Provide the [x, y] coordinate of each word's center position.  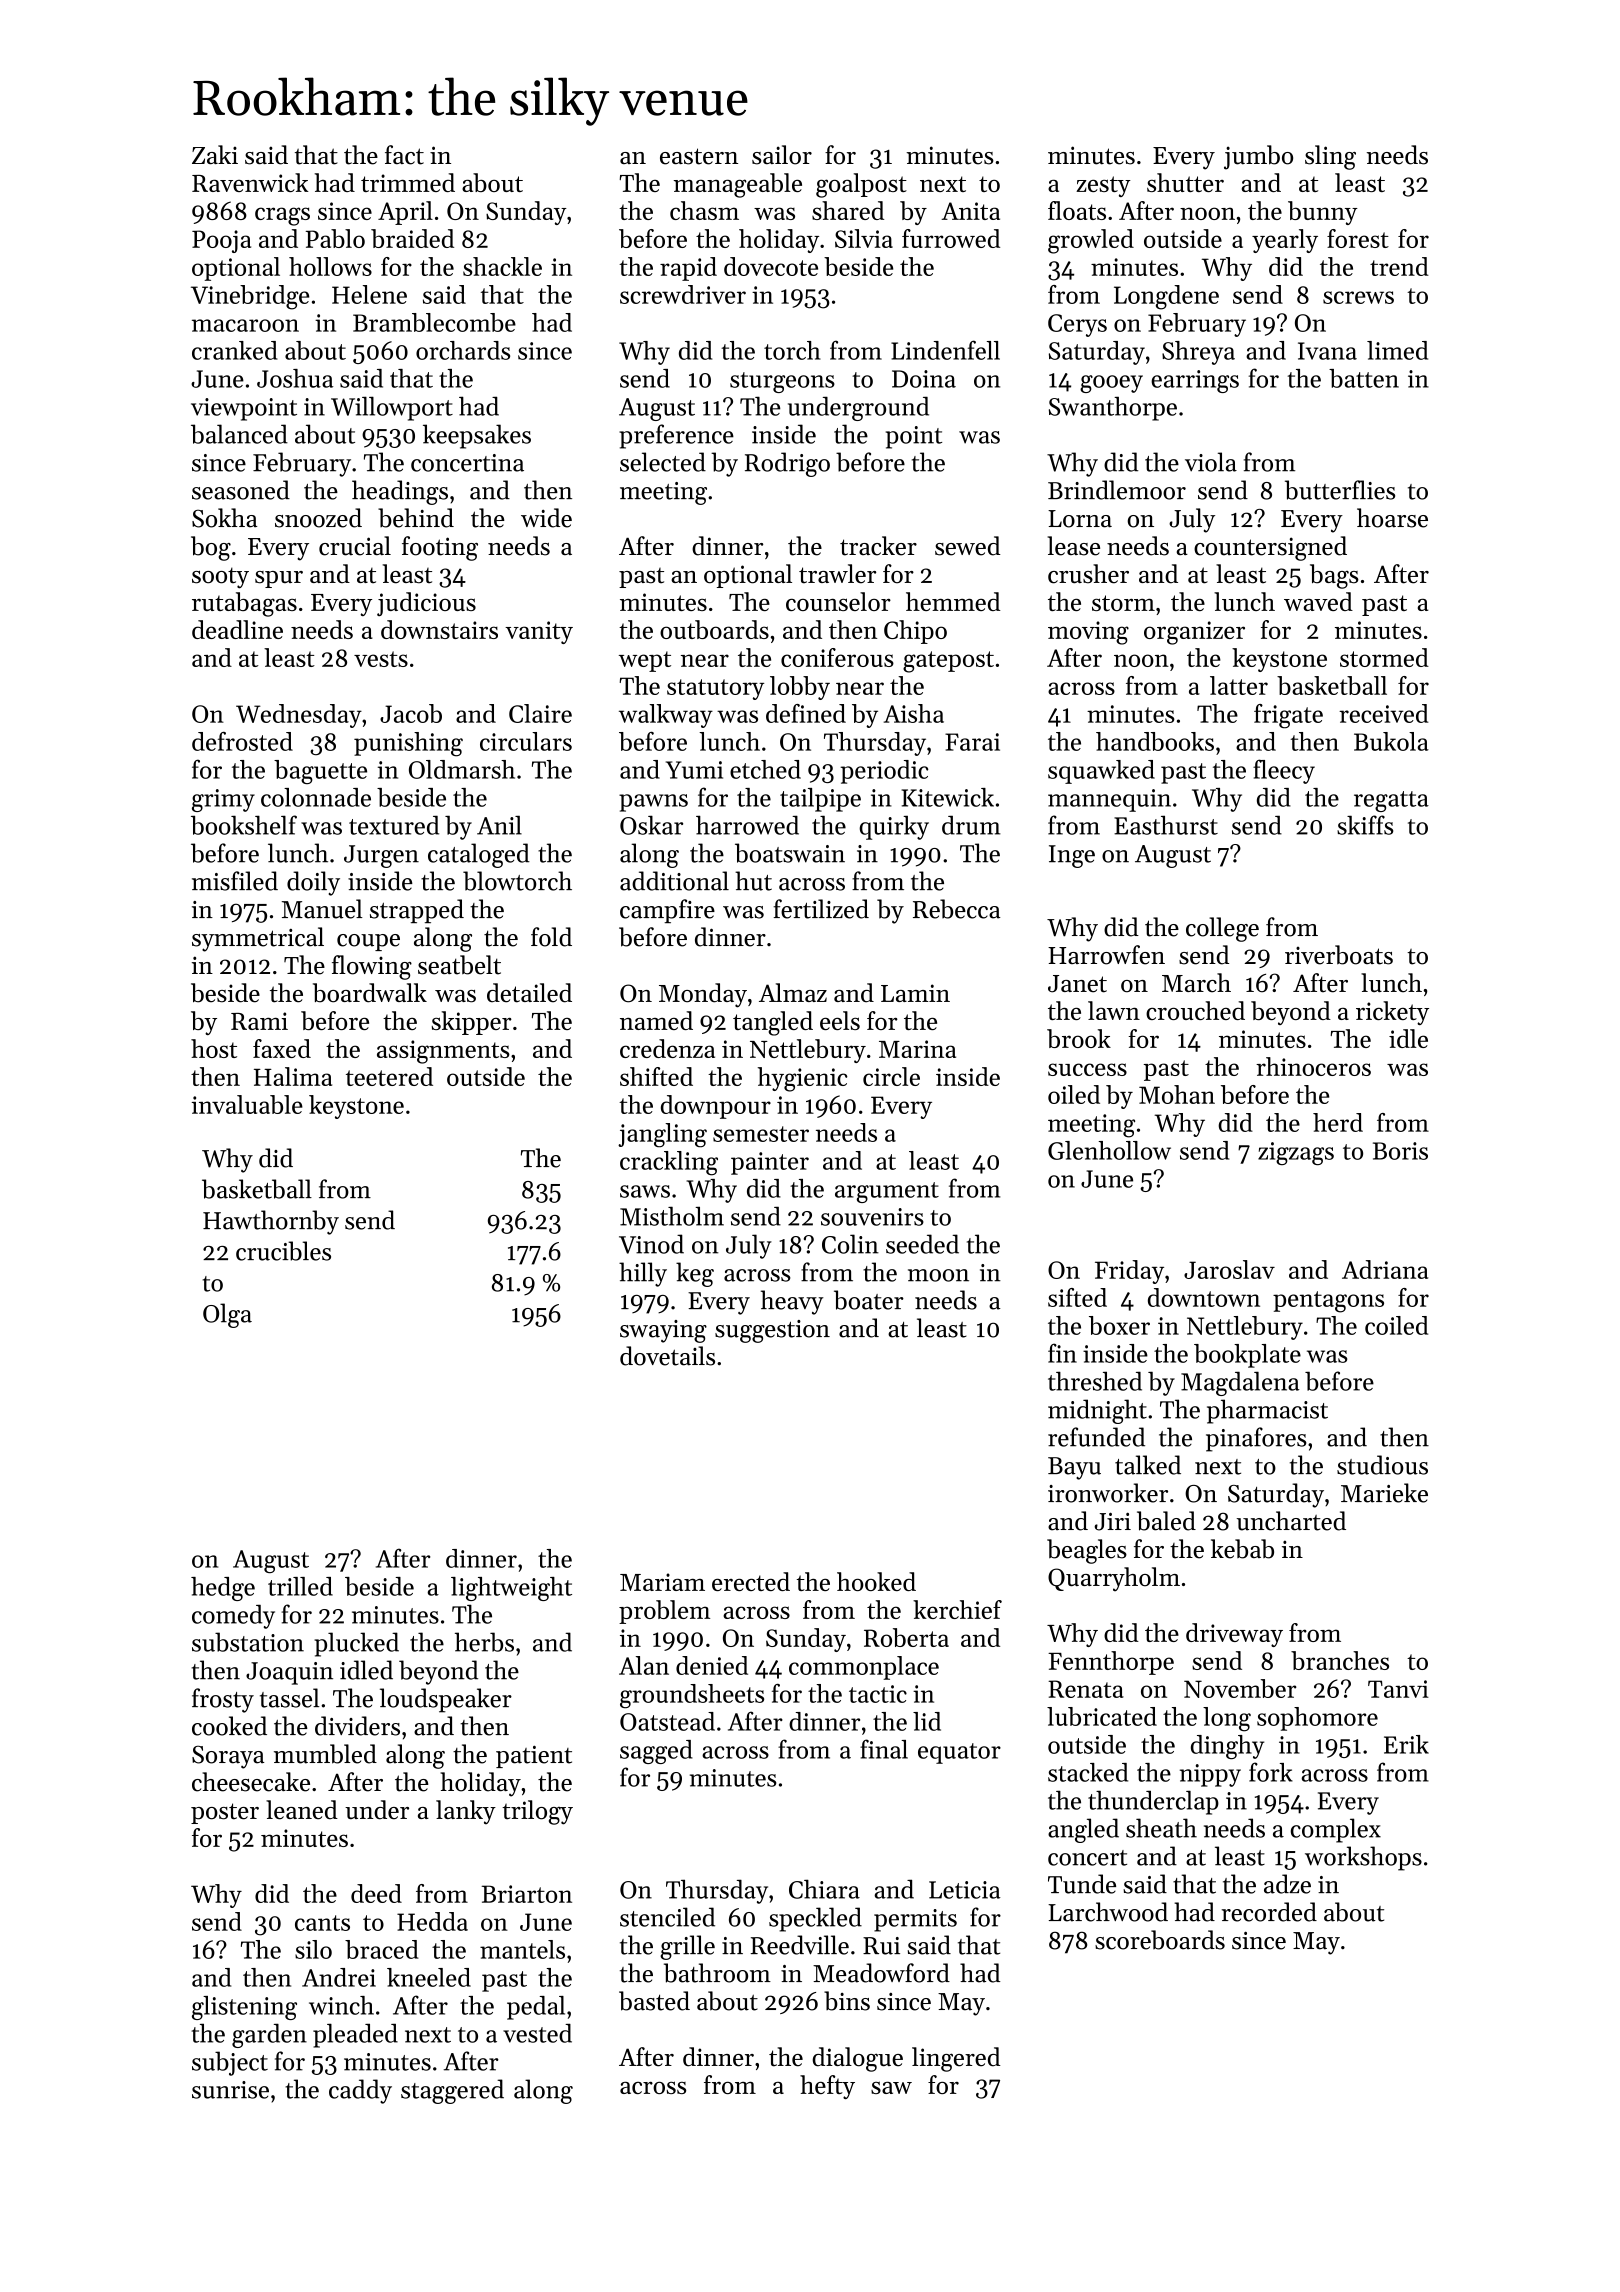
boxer [1119, 1325]
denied [712, 1665]
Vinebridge [250, 297]
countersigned [1270, 548]
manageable [738, 185]
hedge [223, 1589]
